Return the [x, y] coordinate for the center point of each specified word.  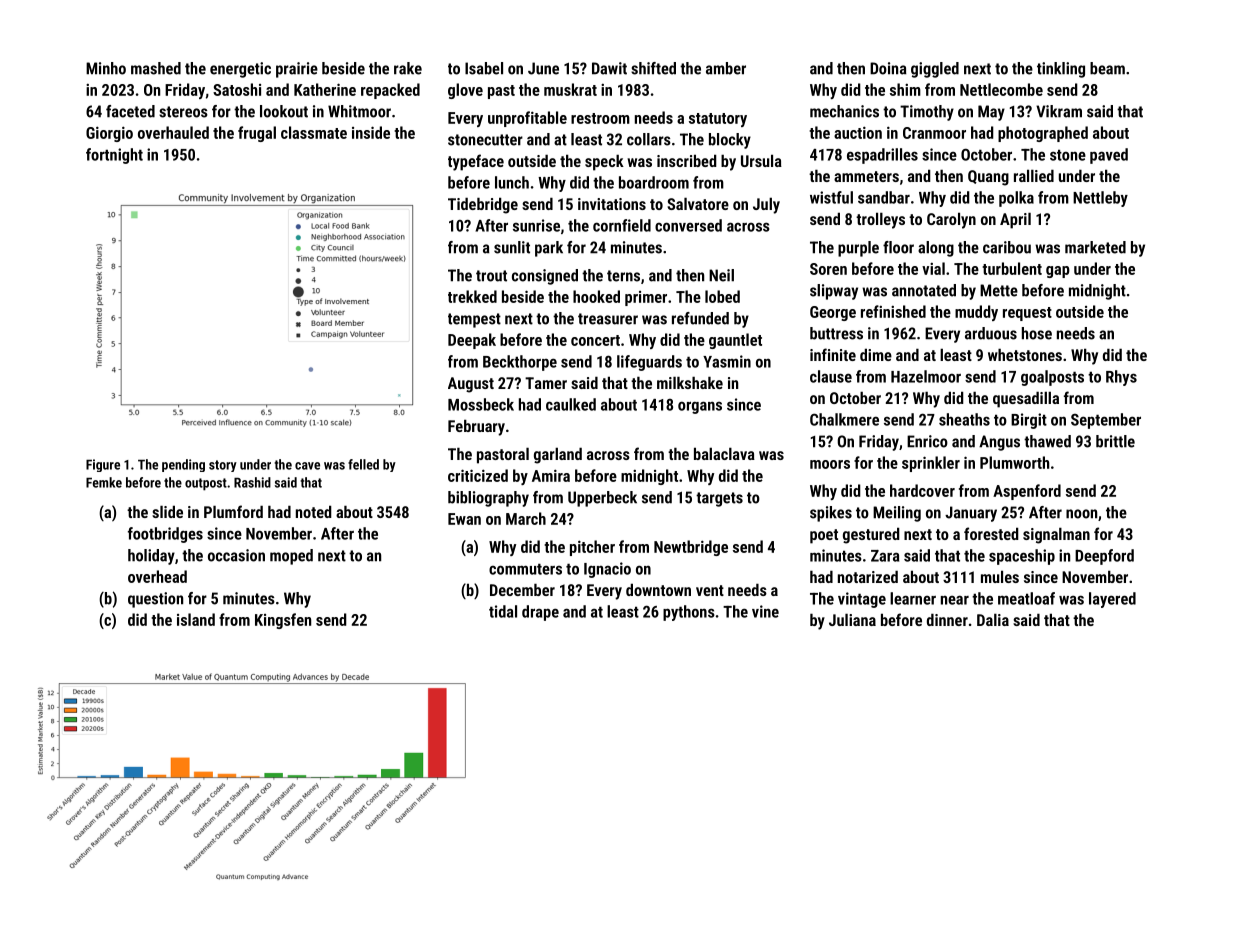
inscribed [687, 160]
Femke [104, 482]
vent [710, 590]
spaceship [1022, 557]
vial [933, 268]
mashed [156, 68]
